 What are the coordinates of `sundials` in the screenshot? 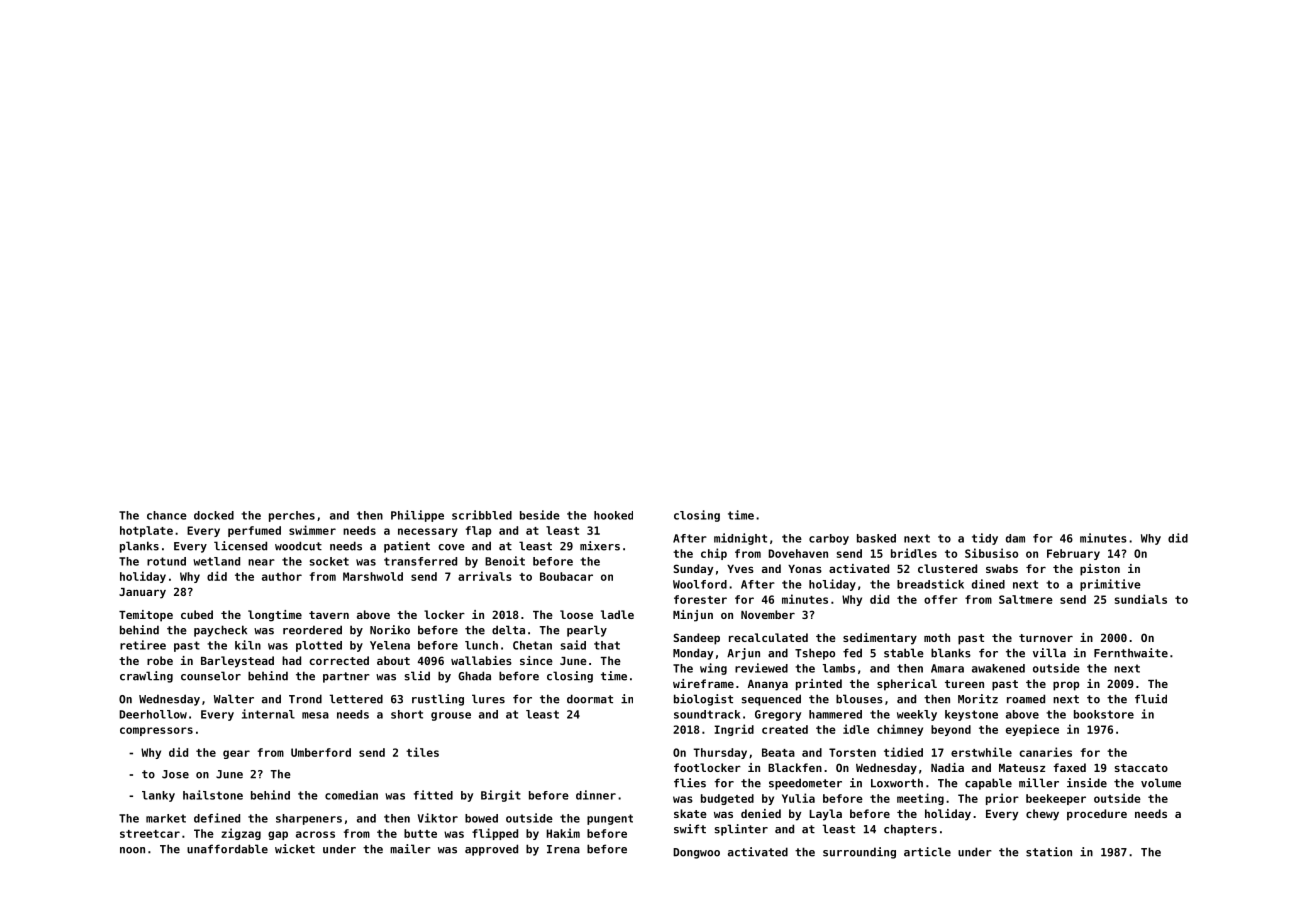 It's located at (1140, 599).
